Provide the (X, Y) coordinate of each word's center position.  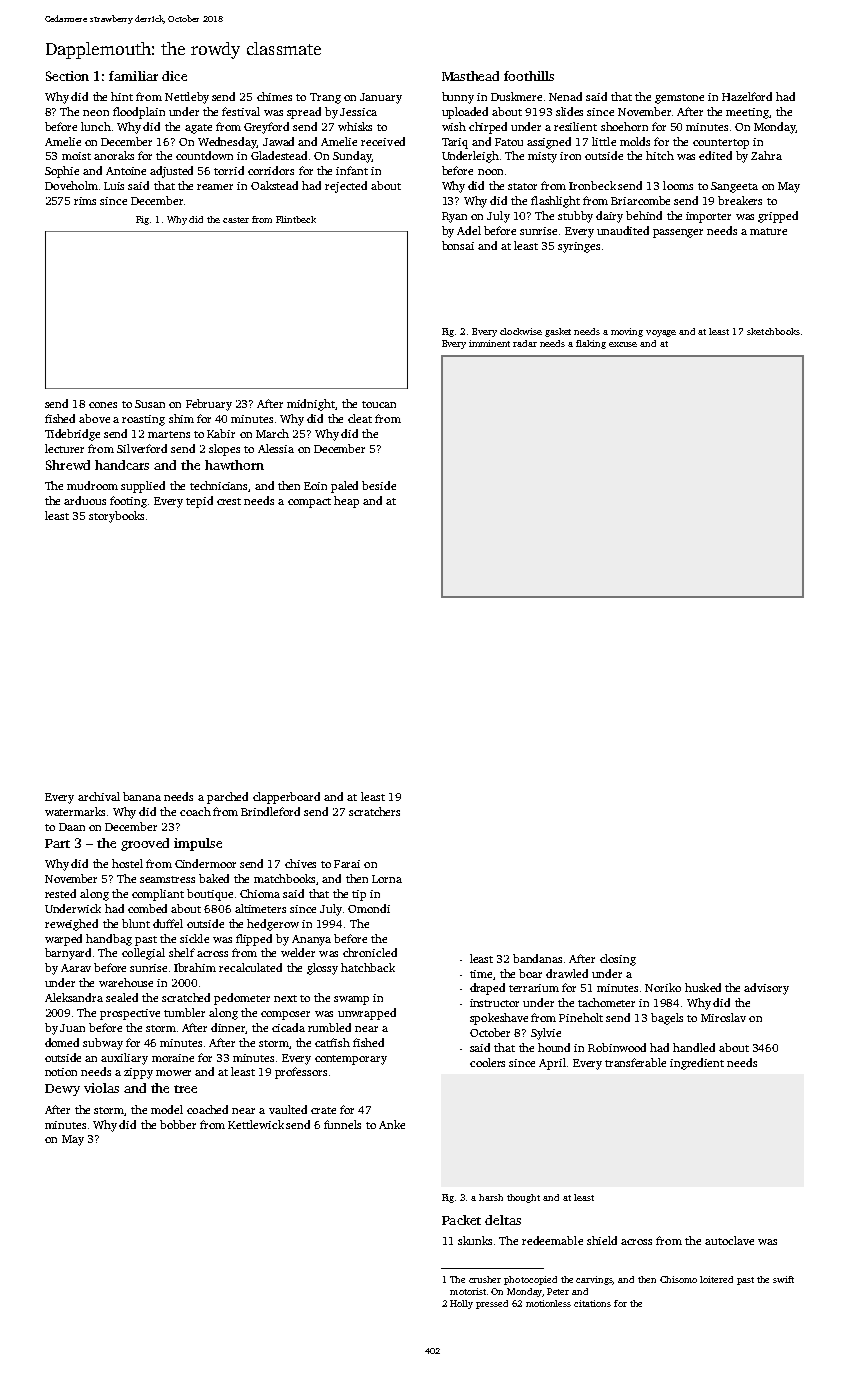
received (383, 141)
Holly (461, 1304)
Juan (72, 1028)
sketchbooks (773, 331)
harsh (491, 1197)
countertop (721, 144)
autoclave (729, 1240)
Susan (150, 404)
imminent (489, 343)
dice (174, 76)
